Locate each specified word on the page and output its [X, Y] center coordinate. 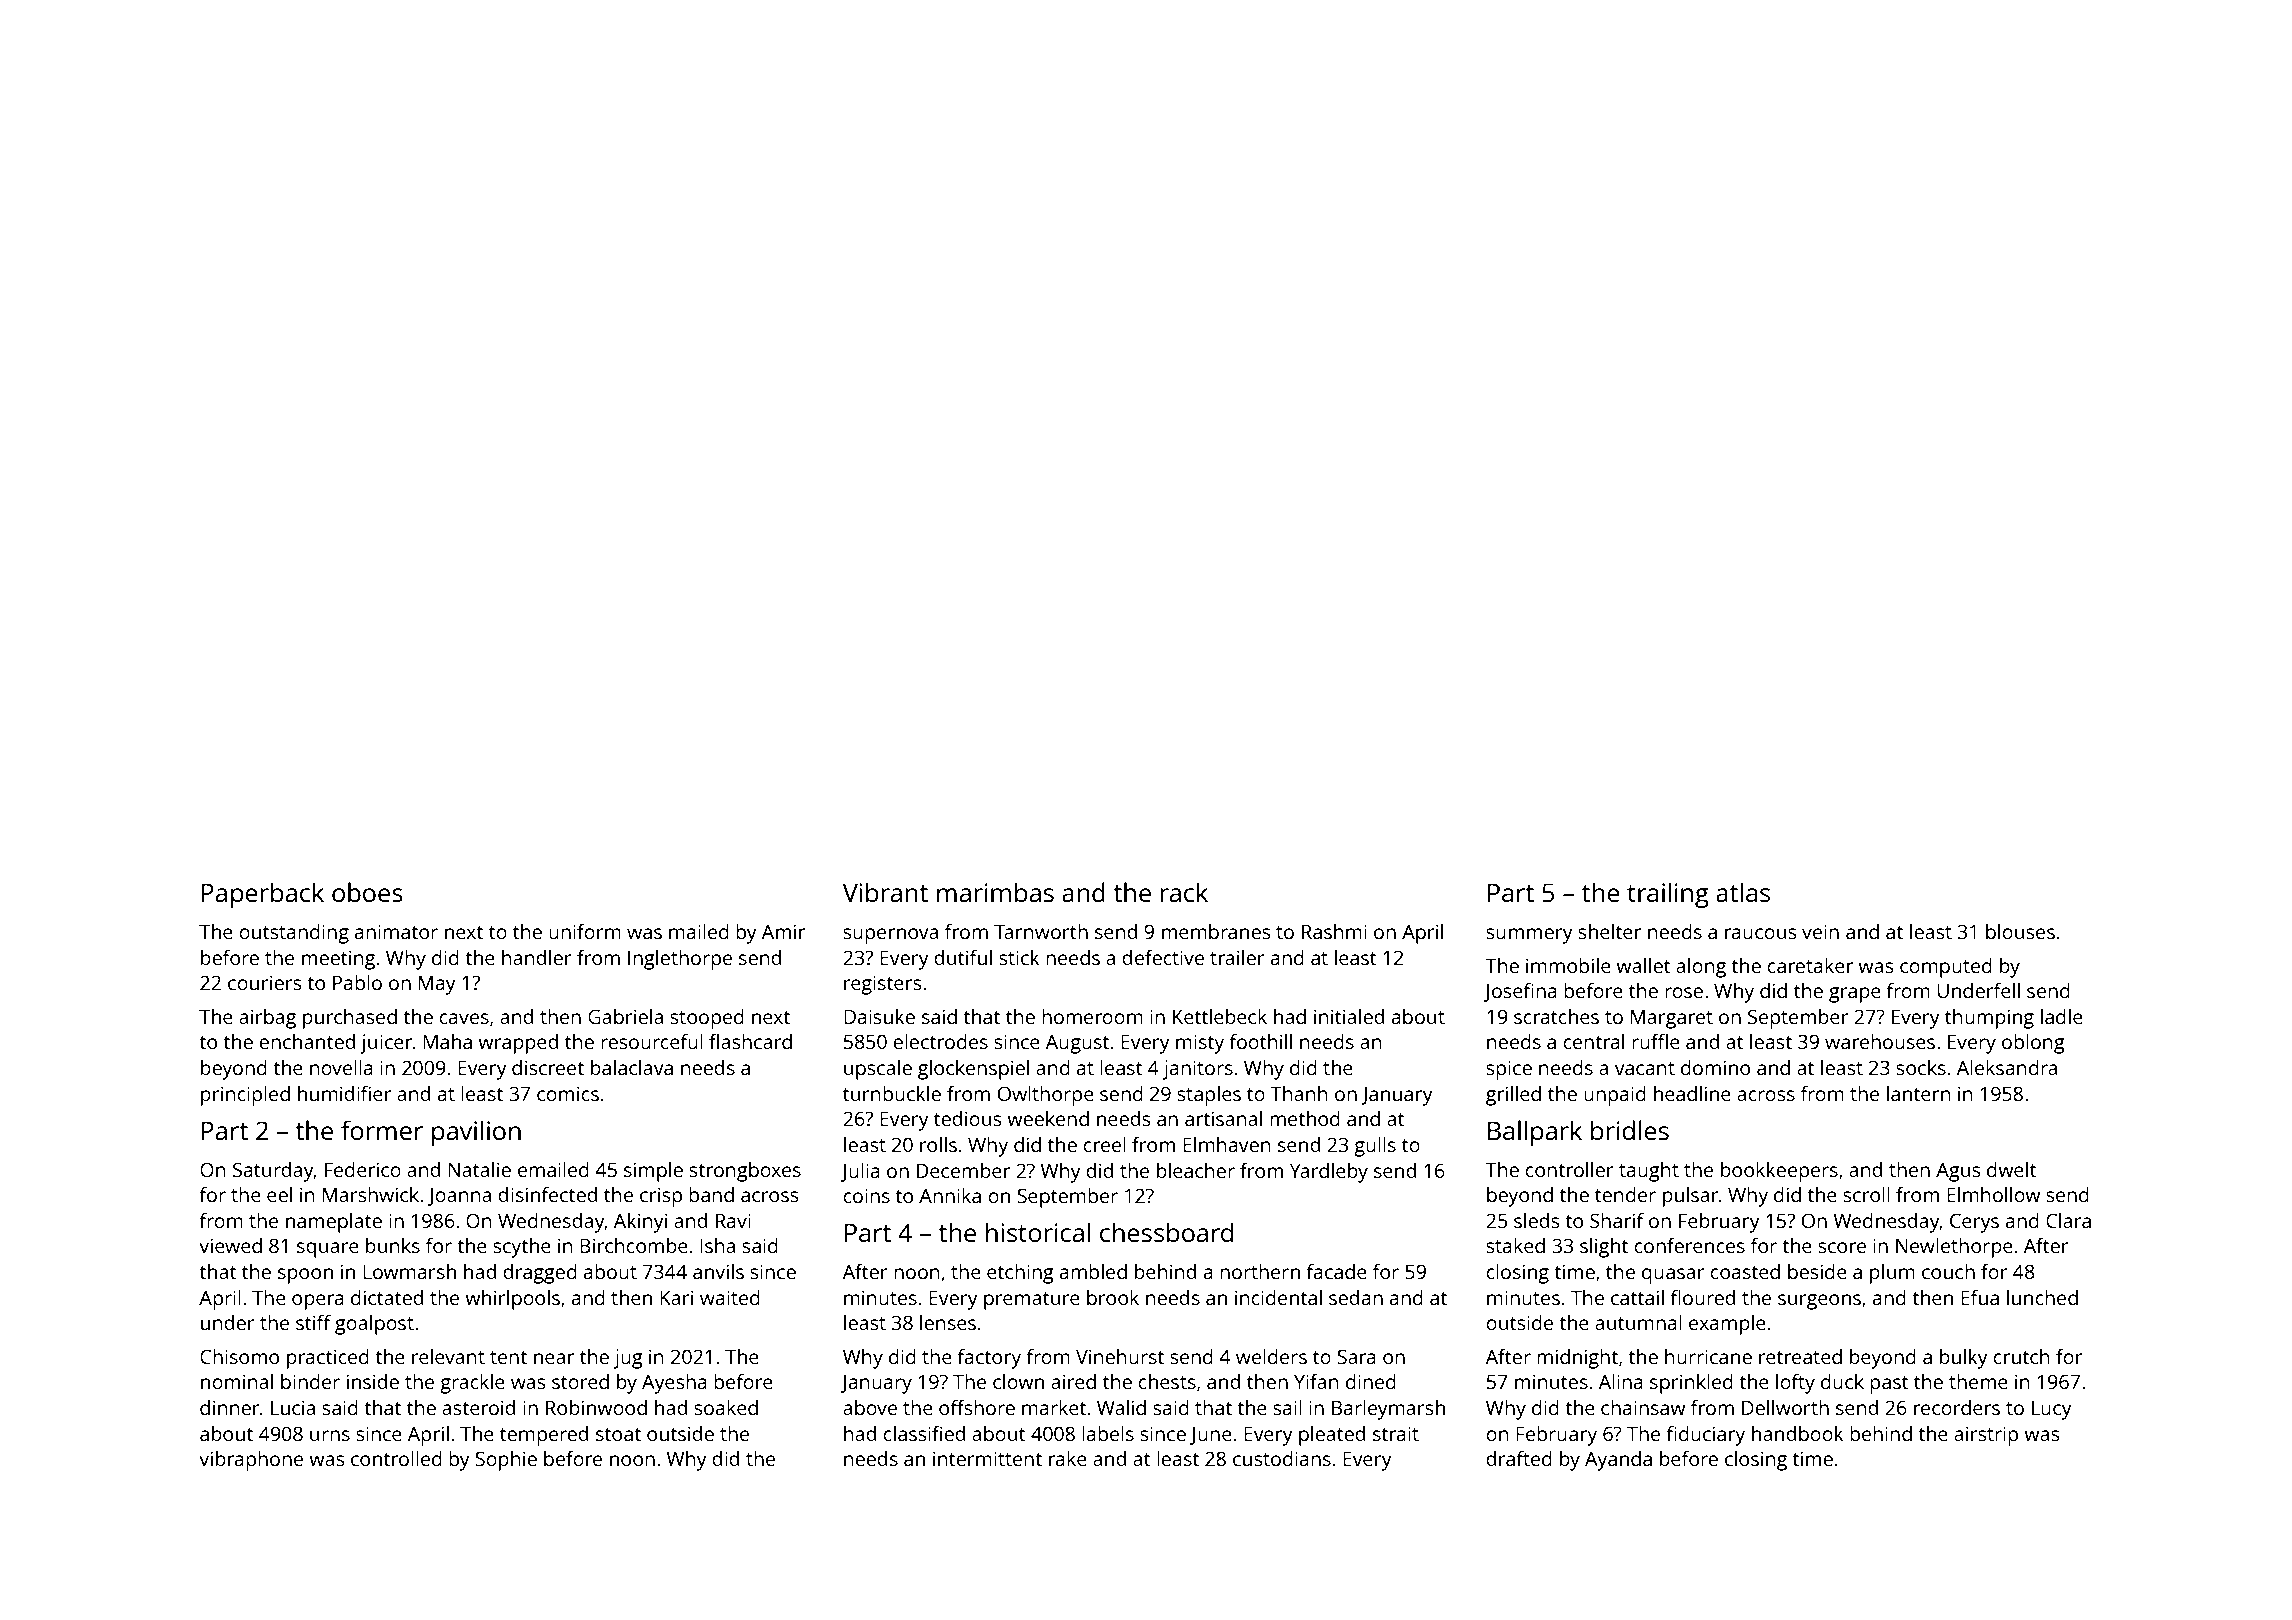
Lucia [293, 1407]
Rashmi [1334, 931]
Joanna [459, 1197]
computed [1946, 968]
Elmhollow [1993, 1194]
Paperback [262, 895]
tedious [967, 1118]
